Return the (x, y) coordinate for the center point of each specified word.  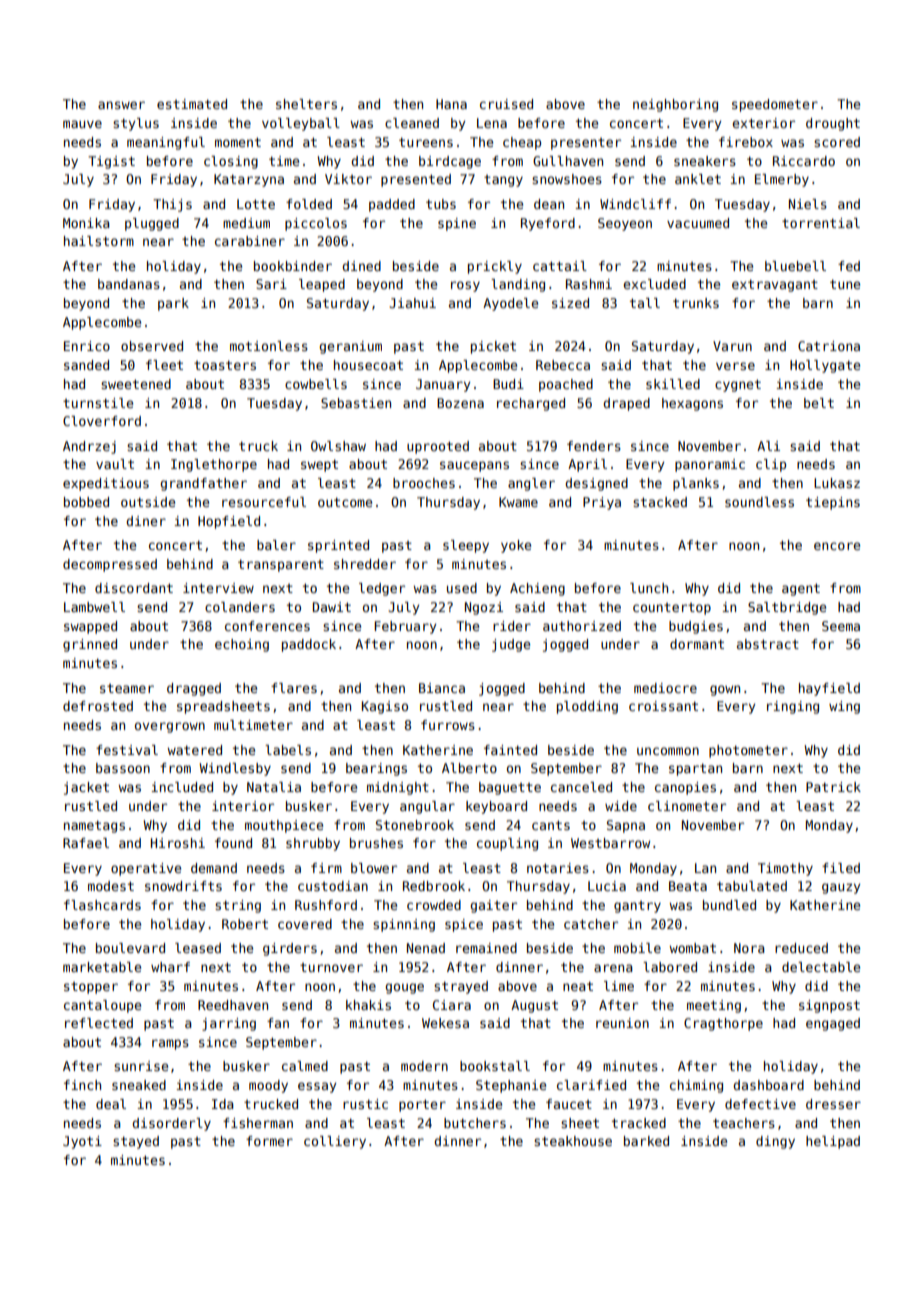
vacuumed (698, 223)
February (405, 627)
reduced (801, 948)
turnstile (98, 403)
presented (416, 180)
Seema (841, 626)
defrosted (98, 706)
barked (646, 1141)
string (238, 906)
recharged (531, 404)
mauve (82, 124)
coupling (507, 844)
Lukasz (837, 483)
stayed (136, 1142)
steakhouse (573, 1141)
